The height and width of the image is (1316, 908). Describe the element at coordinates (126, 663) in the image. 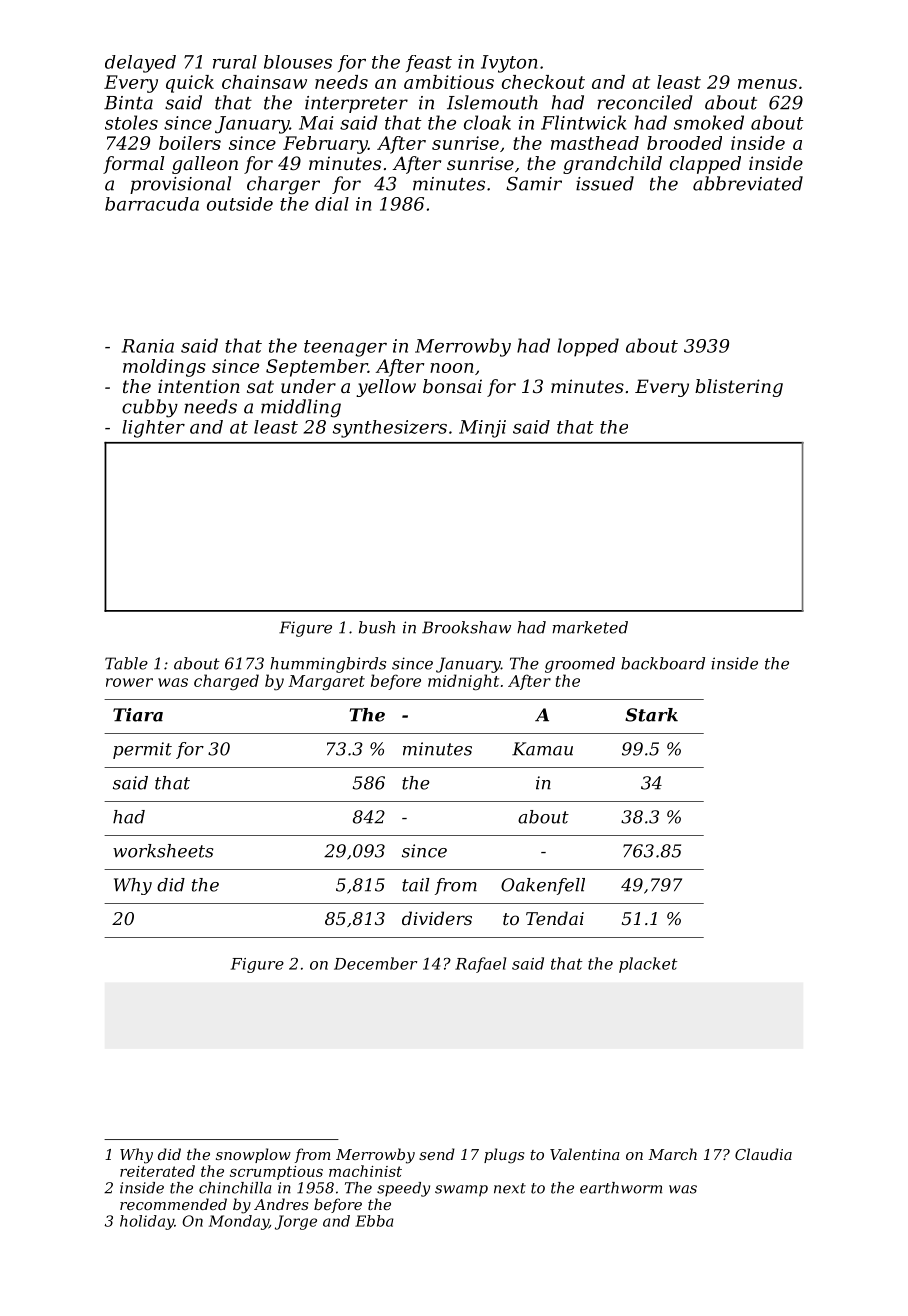

I see `Table` at that location.
